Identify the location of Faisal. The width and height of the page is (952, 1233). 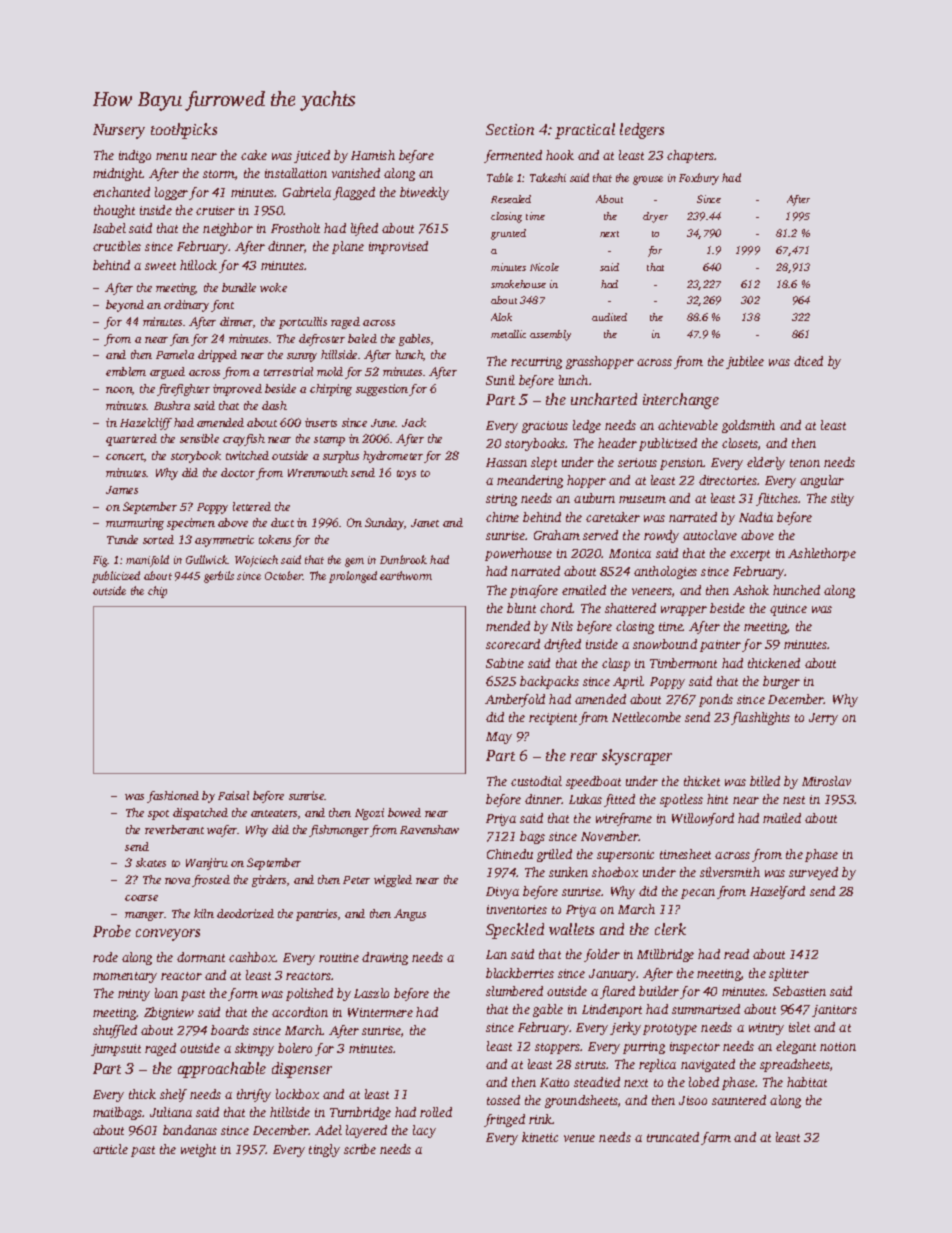
(233, 795).
